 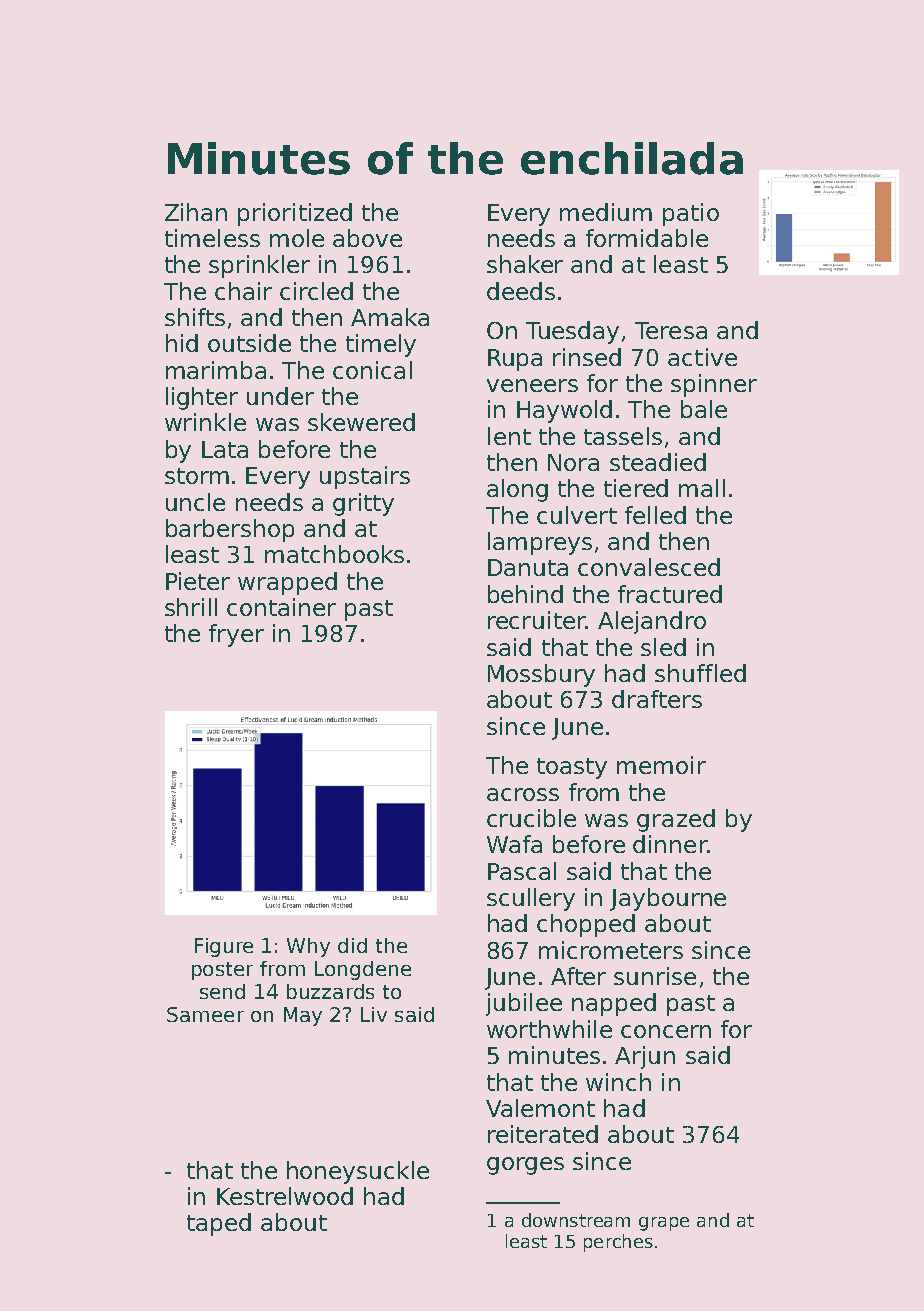 I want to click on Mossbury, so click(x=541, y=675).
